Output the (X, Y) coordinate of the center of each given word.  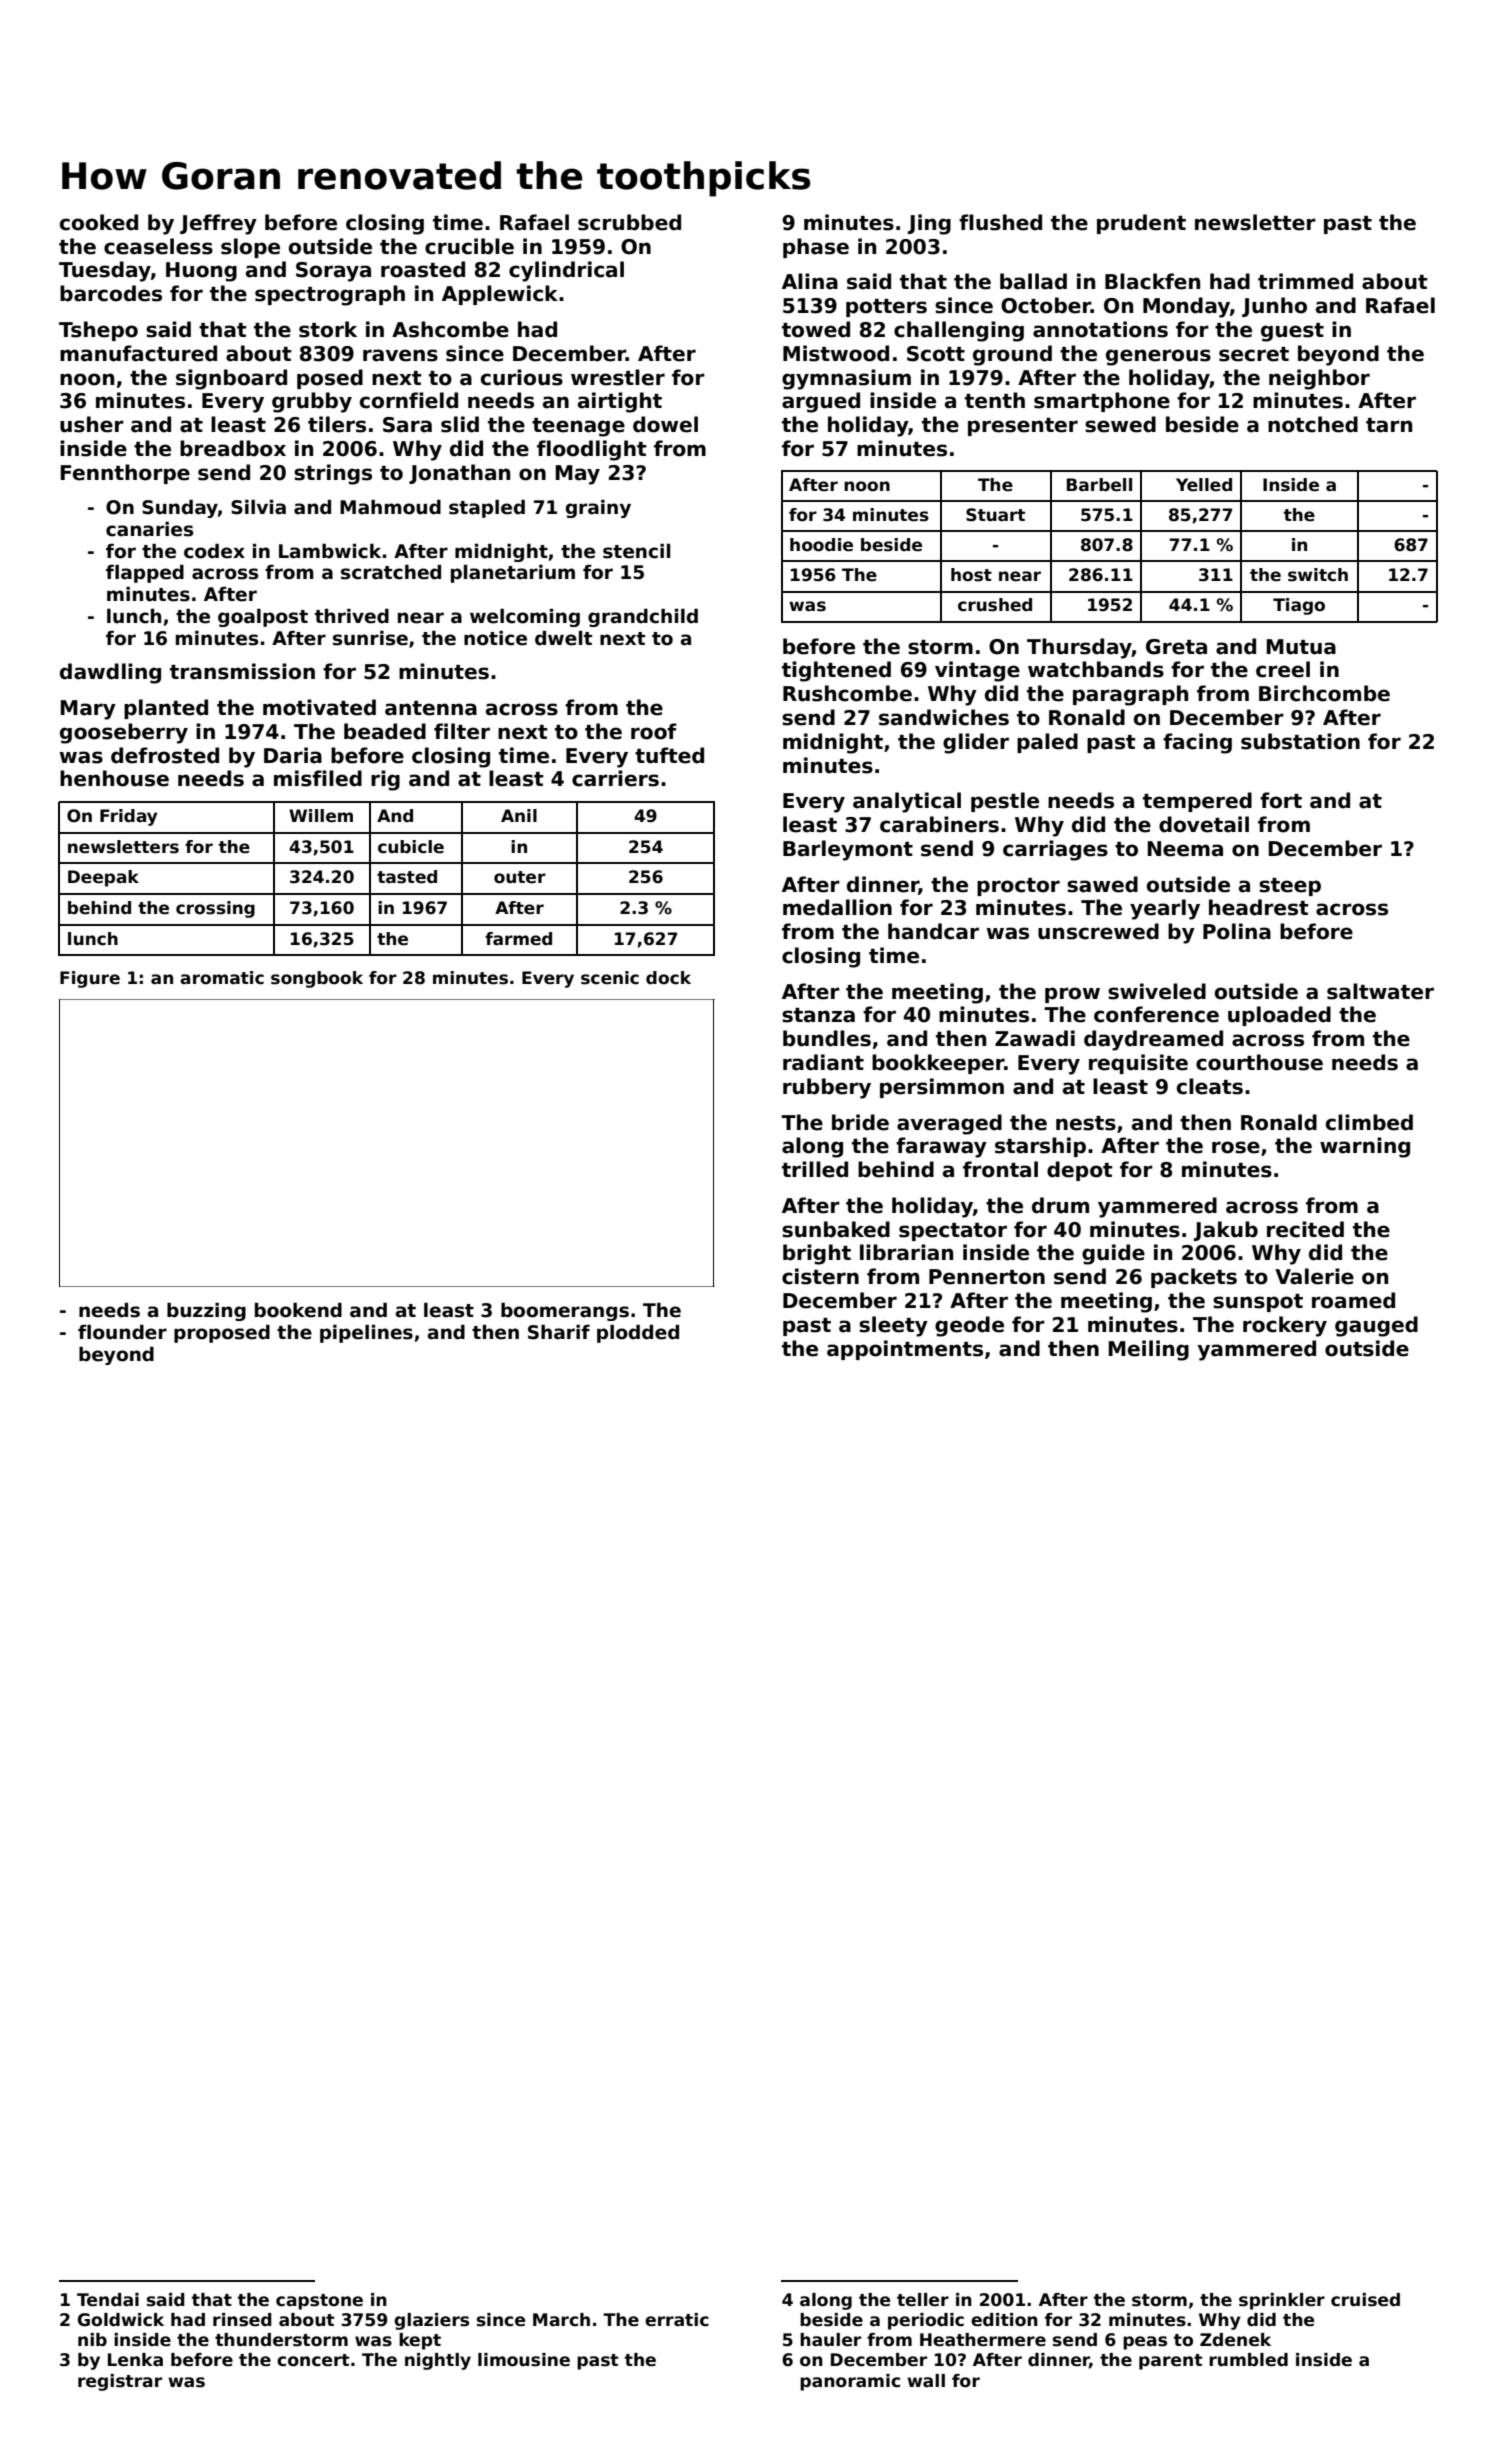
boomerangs (565, 1312)
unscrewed (1098, 931)
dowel (665, 424)
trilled (815, 1169)
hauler (830, 2340)
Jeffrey (218, 224)
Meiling (1148, 1350)
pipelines (366, 1334)
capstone (319, 2302)
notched (1313, 424)
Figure (90, 979)
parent (1170, 2362)
